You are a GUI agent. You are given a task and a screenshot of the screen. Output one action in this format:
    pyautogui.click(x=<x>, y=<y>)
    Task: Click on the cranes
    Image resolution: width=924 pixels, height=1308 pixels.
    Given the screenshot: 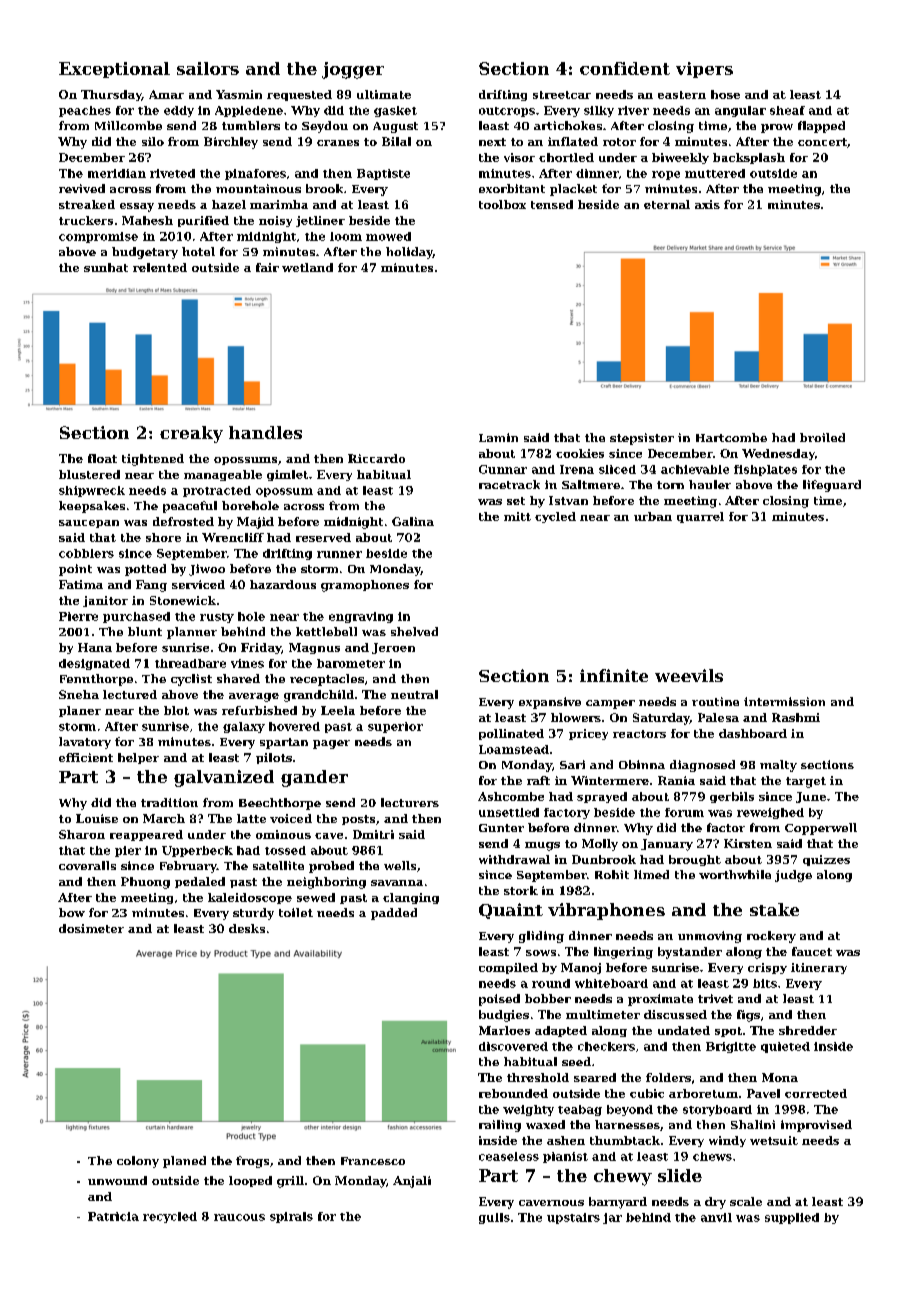 What is the action you would take?
    pyautogui.click(x=338, y=143)
